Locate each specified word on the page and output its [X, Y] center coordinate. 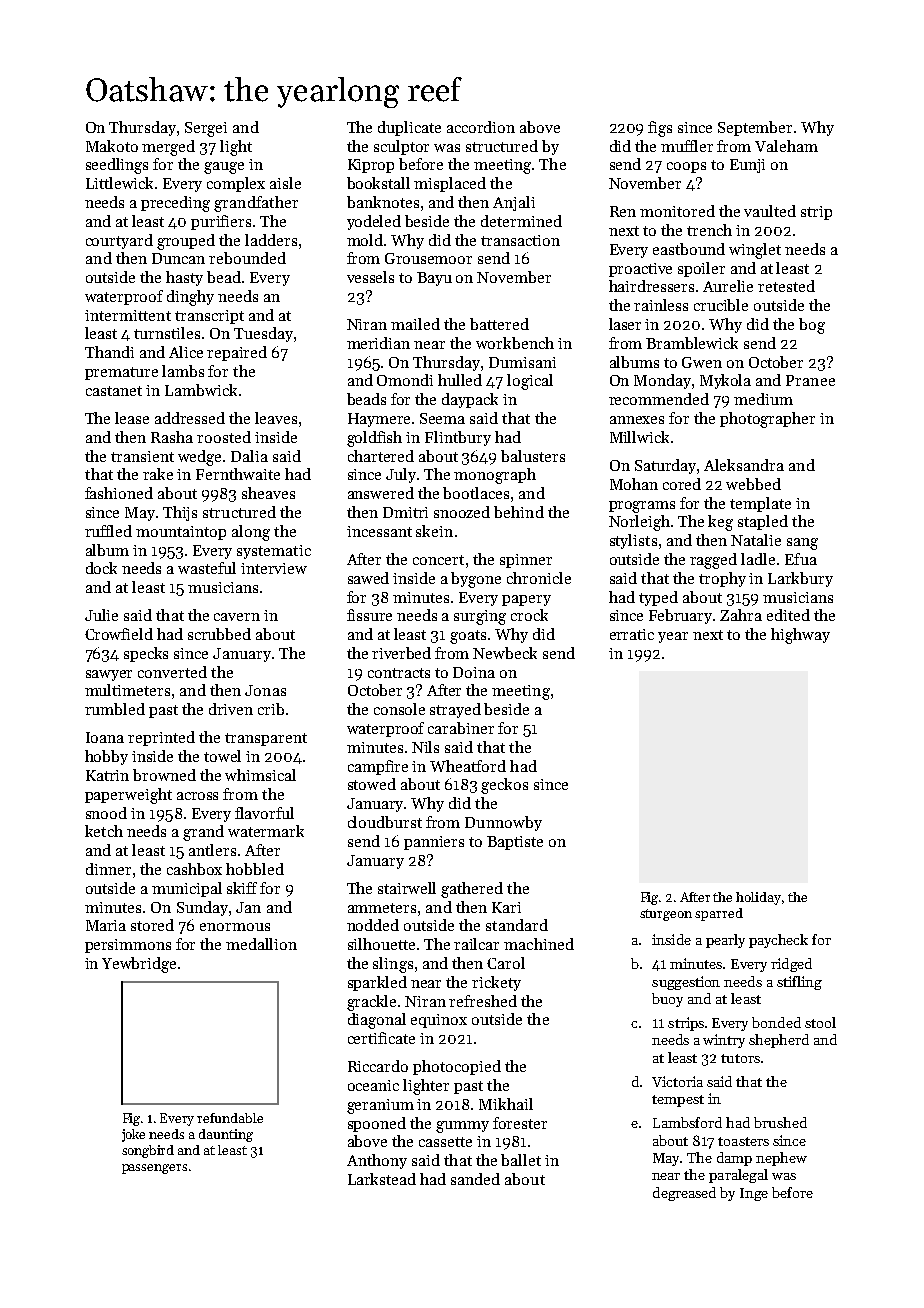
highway [800, 636]
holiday [758, 898]
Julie [101, 615]
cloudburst [385, 822]
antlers [212, 850]
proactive [640, 270]
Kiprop [371, 166]
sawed [368, 578]
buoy [667, 1000]
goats [468, 637]
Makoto [112, 146]
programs [642, 507]
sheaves [268, 493]
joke [133, 1135]
